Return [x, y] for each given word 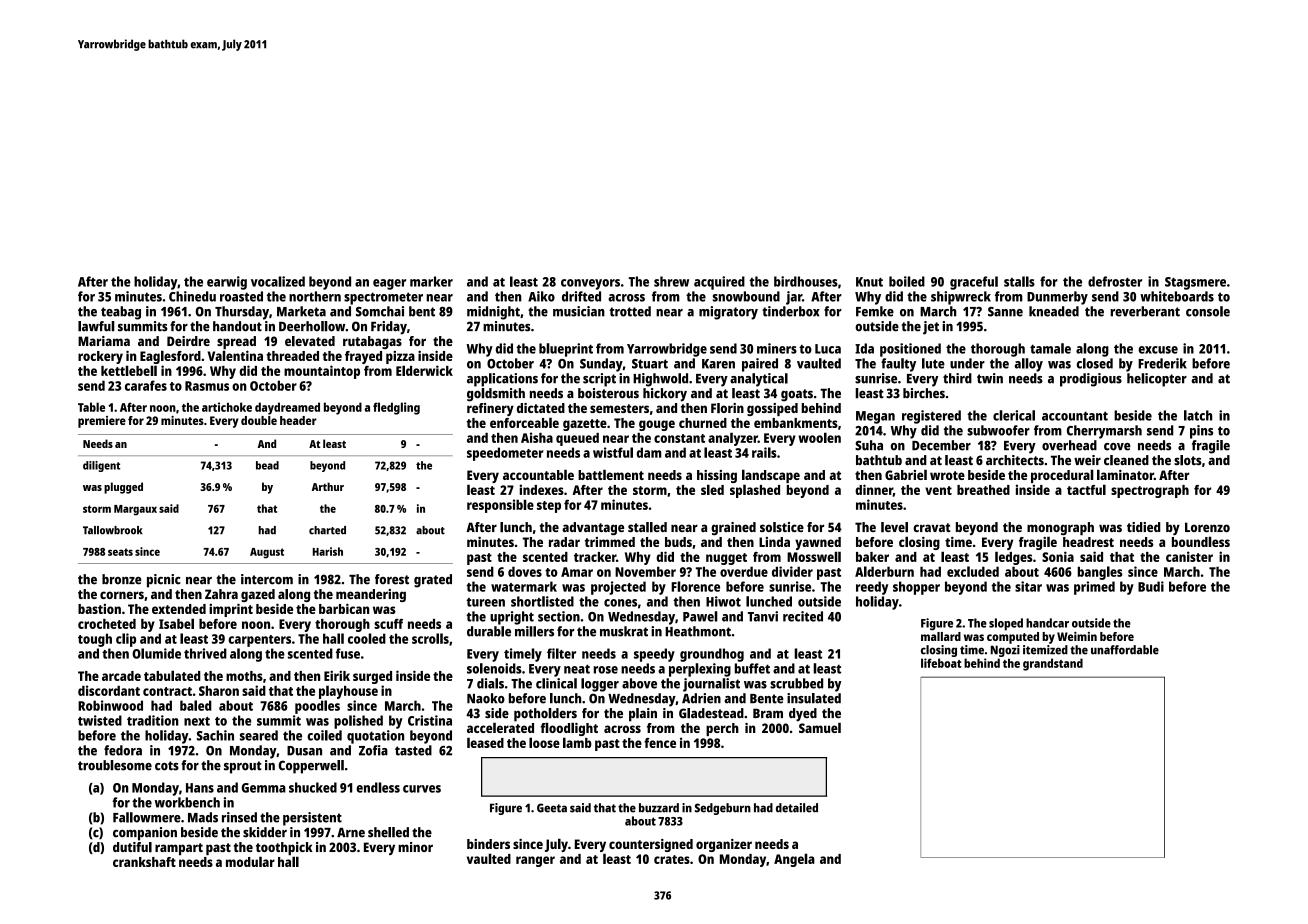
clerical [1014, 415]
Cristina [430, 720]
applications [502, 380]
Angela [794, 860]
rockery [100, 357]
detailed [797, 808]
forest [392, 579]
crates [672, 859]
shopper [916, 588]
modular [250, 861]
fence [660, 743]
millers [534, 631]
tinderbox [791, 311]
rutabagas [372, 342]
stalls [1019, 281]
